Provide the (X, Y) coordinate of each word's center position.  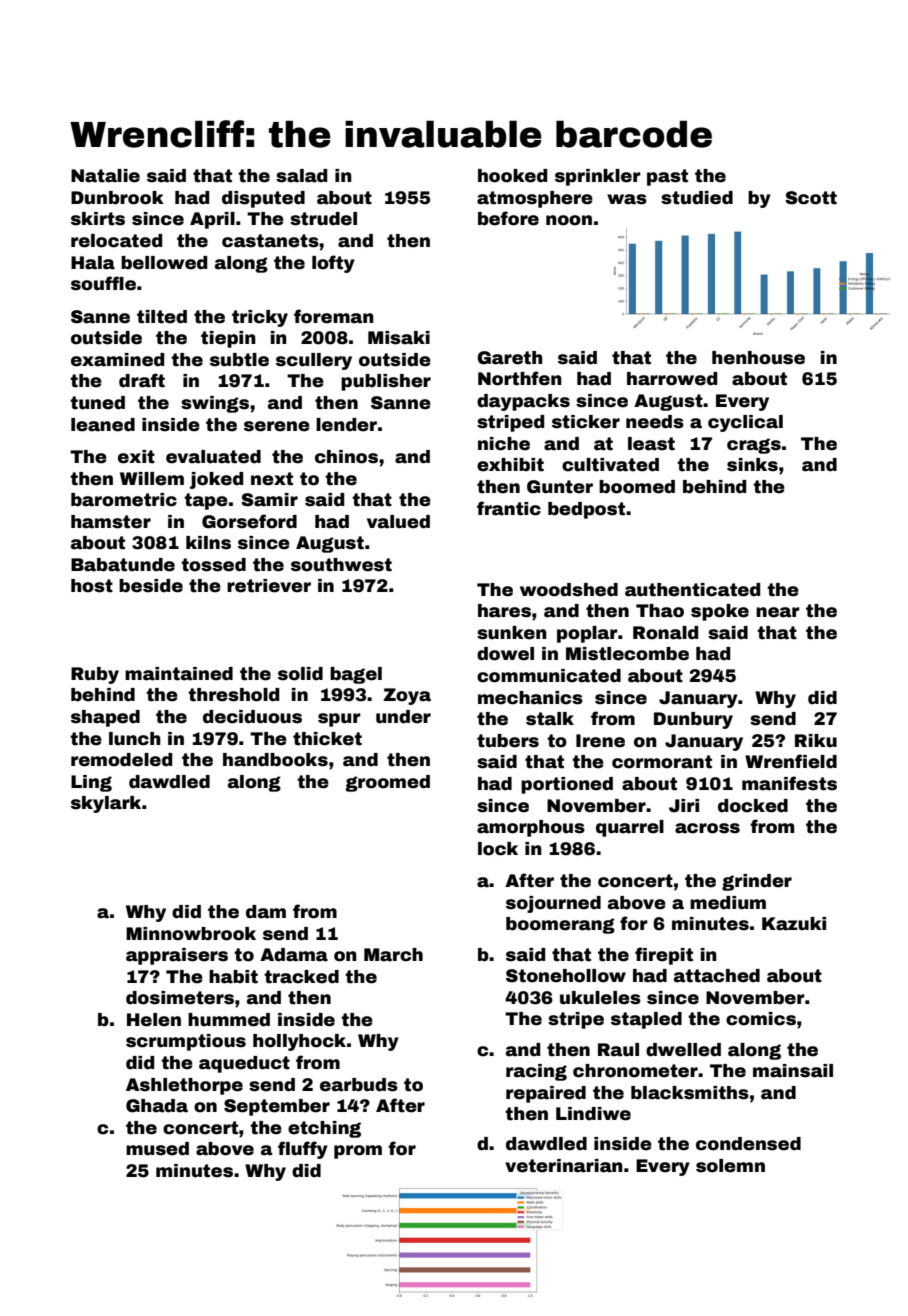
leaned (103, 425)
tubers (508, 741)
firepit (664, 956)
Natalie (105, 176)
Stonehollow (566, 976)
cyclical (745, 423)
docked (753, 806)
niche (504, 444)
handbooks (275, 760)
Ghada (157, 1106)
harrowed (672, 379)
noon (569, 220)
